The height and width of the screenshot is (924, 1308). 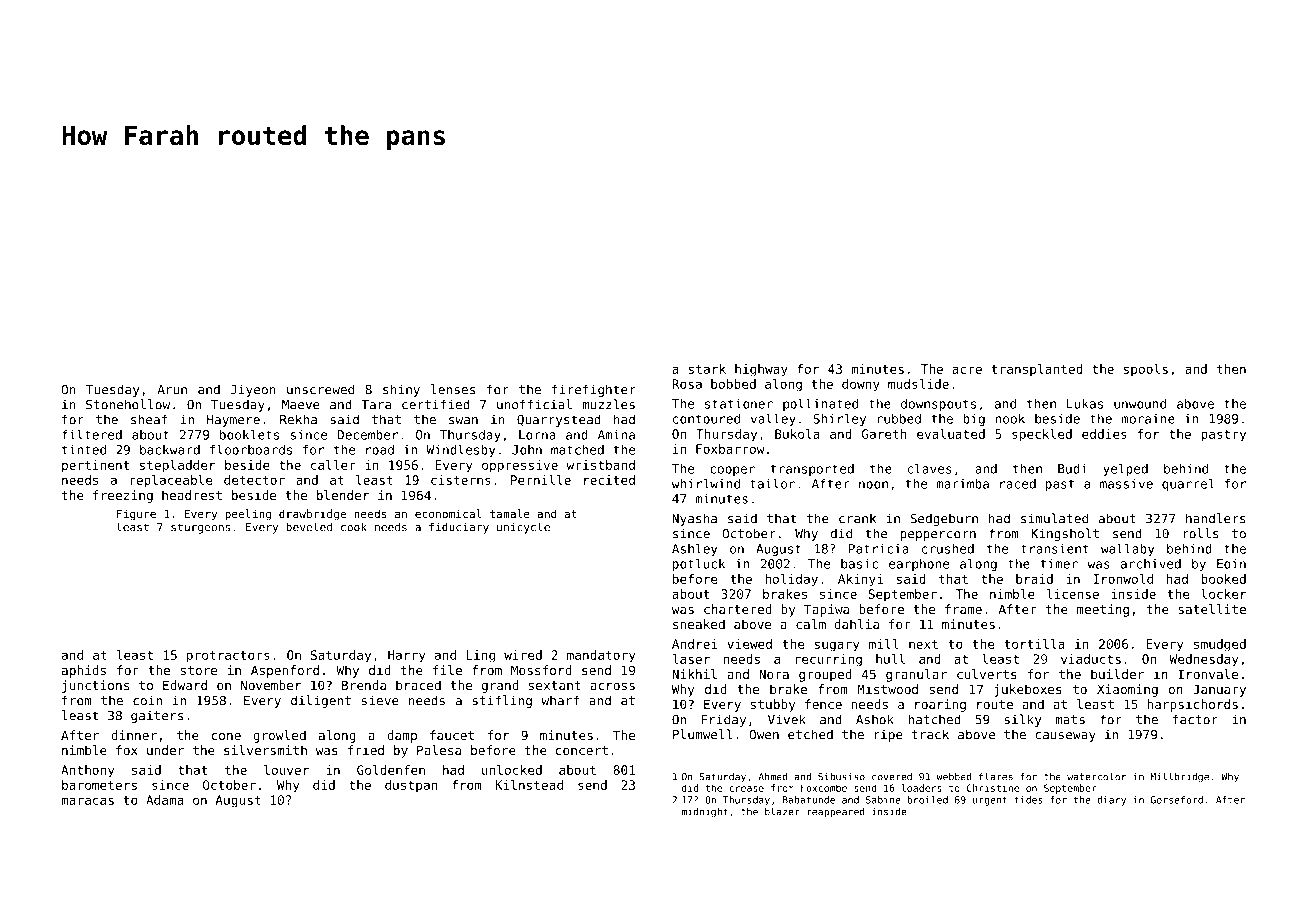 What do you see at coordinates (930, 468) in the screenshot?
I see `claves` at bounding box center [930, 468].
